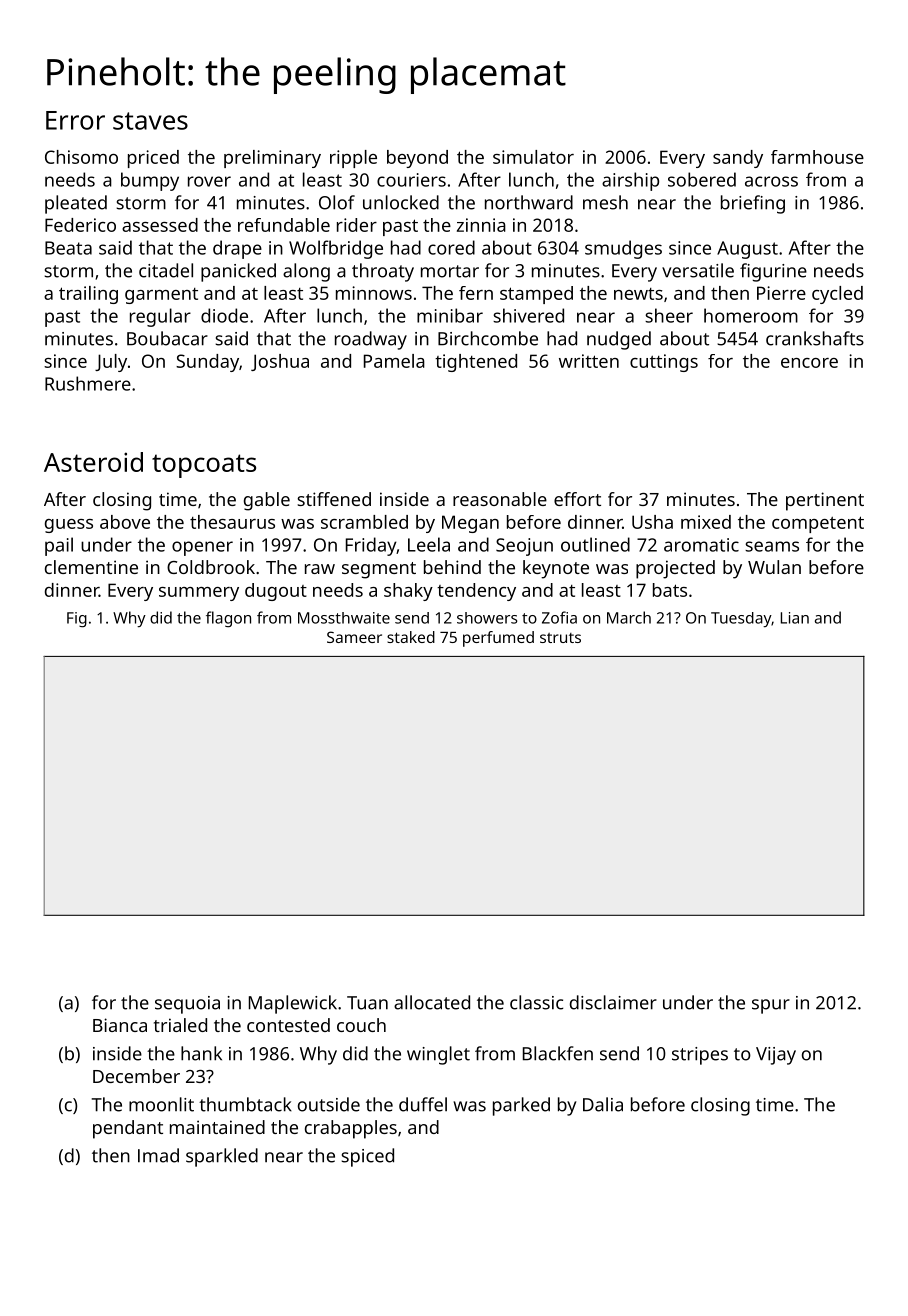  Describe the element at coordinates (438, 1055) in the screenshot. I see `winglet` at that location.
